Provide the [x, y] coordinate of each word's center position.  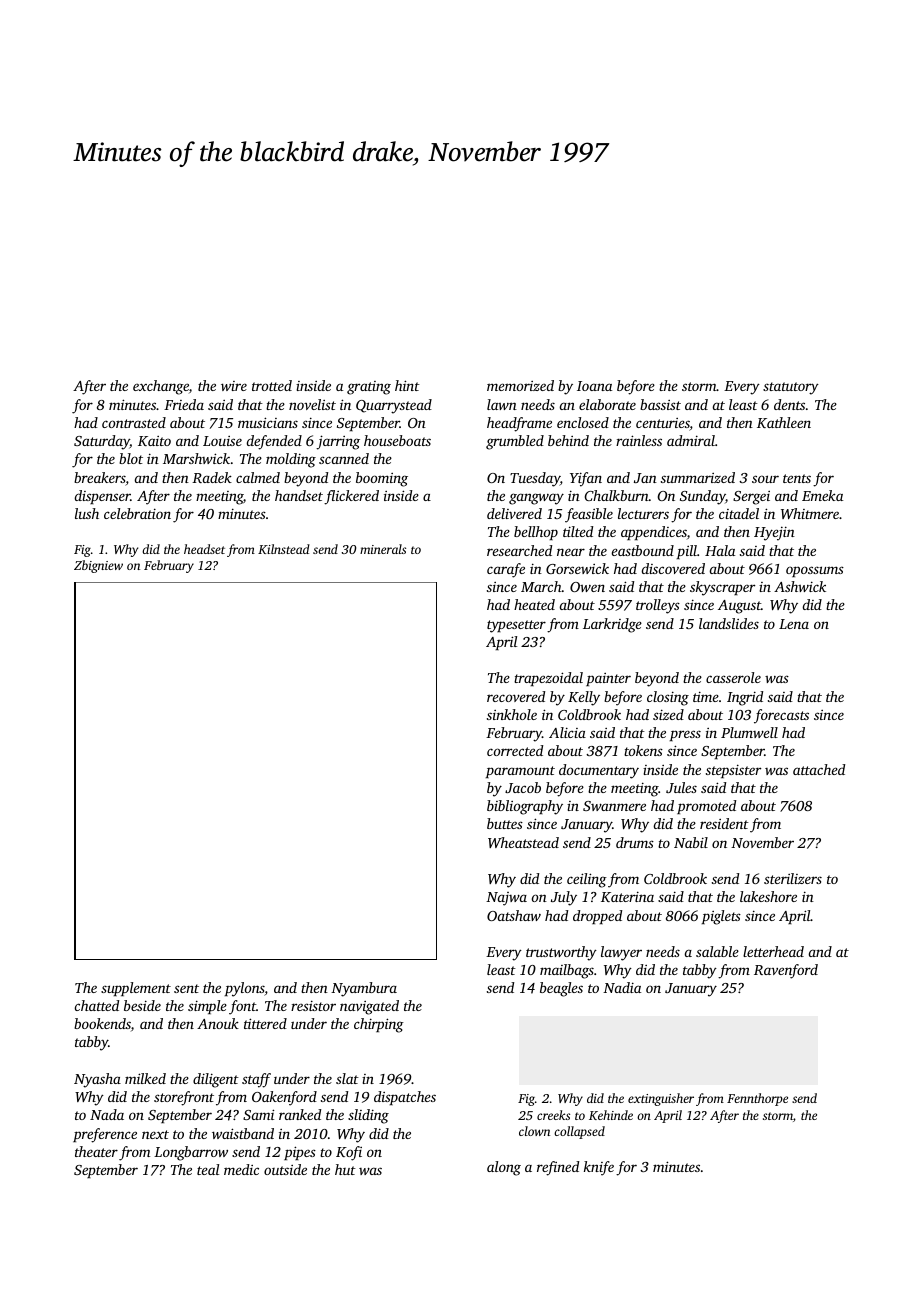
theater [96, 1151]
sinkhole [512, 714]
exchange [161, 387]
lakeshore [768, 896]
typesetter [516, 626]
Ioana [594, 386]
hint [407, 385]
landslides [729, 623]
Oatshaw [514, 915]
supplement [136, 989]
